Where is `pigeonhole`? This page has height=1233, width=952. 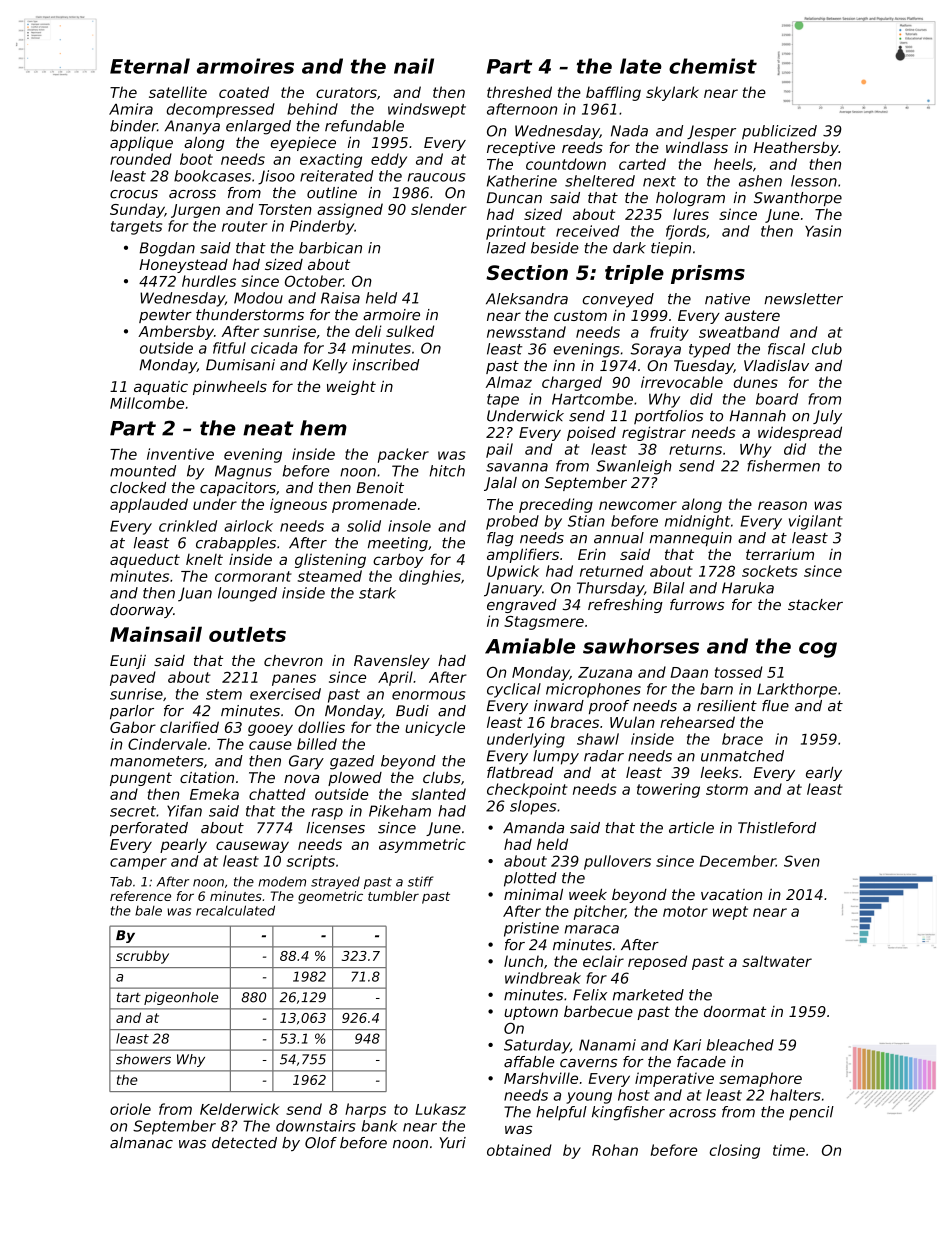 pigeonhole is located at coordinates (181, 998).
